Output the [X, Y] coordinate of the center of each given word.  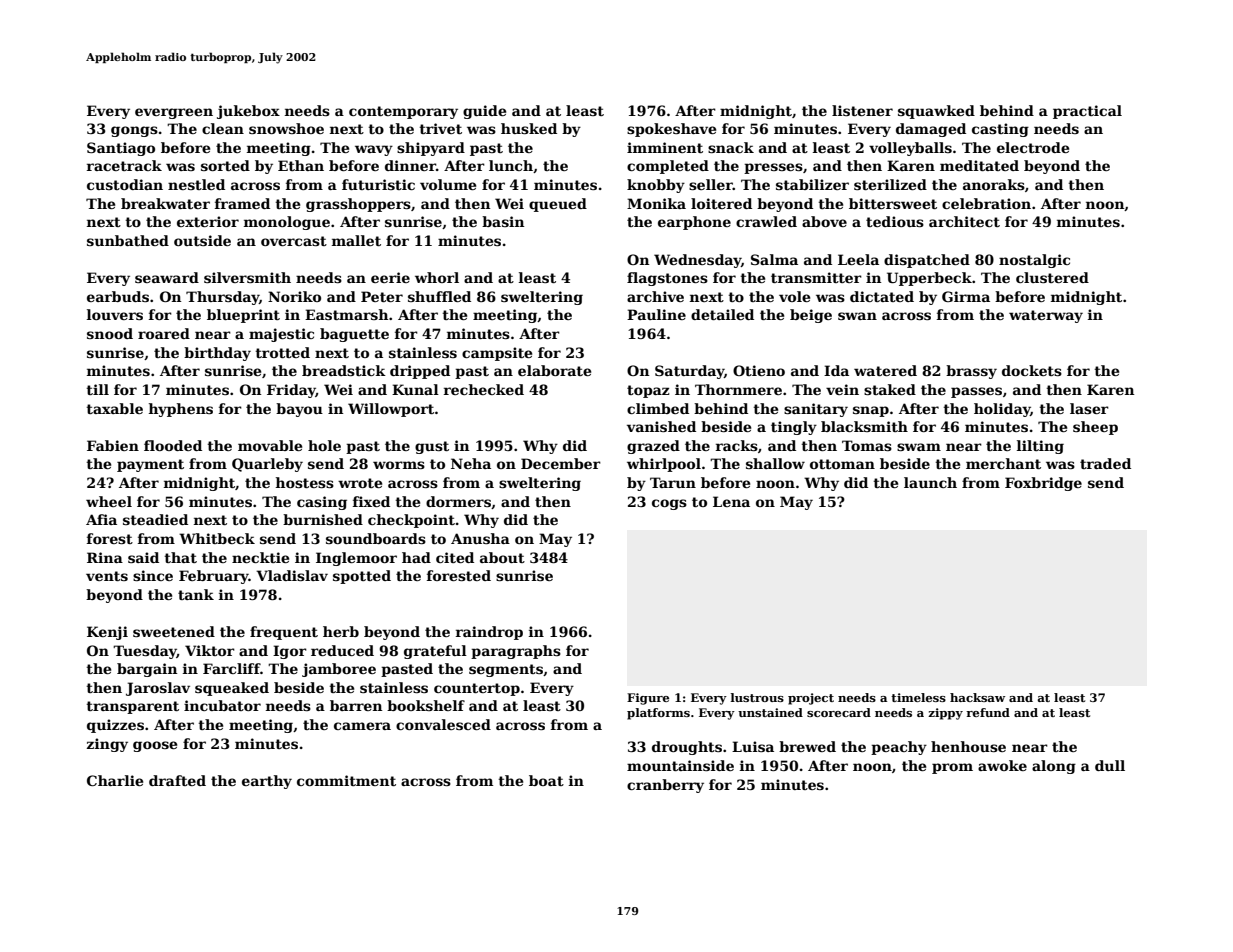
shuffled [439, 296]
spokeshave [671, 130]
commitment [346, 780]
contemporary [403, 112]
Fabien [113, 445]
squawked [936, 112]
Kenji [107, 633]
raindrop [489, 633]
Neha [471, 463]
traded [1105, 463]
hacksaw [977, 697]
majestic [281, 335]
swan [857, 316]
